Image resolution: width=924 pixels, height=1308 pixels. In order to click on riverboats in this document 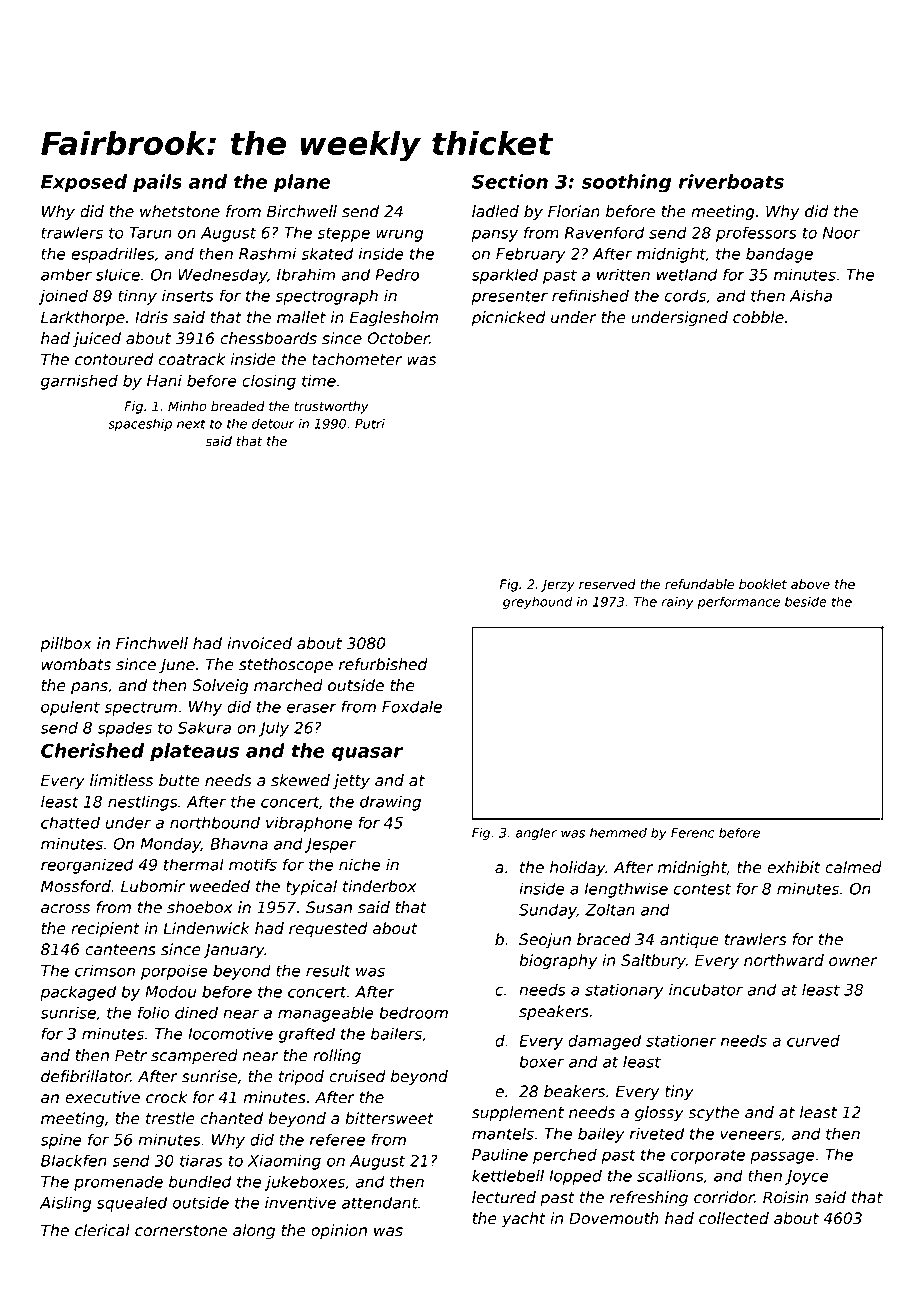, I will do `click(731, 181)`.
